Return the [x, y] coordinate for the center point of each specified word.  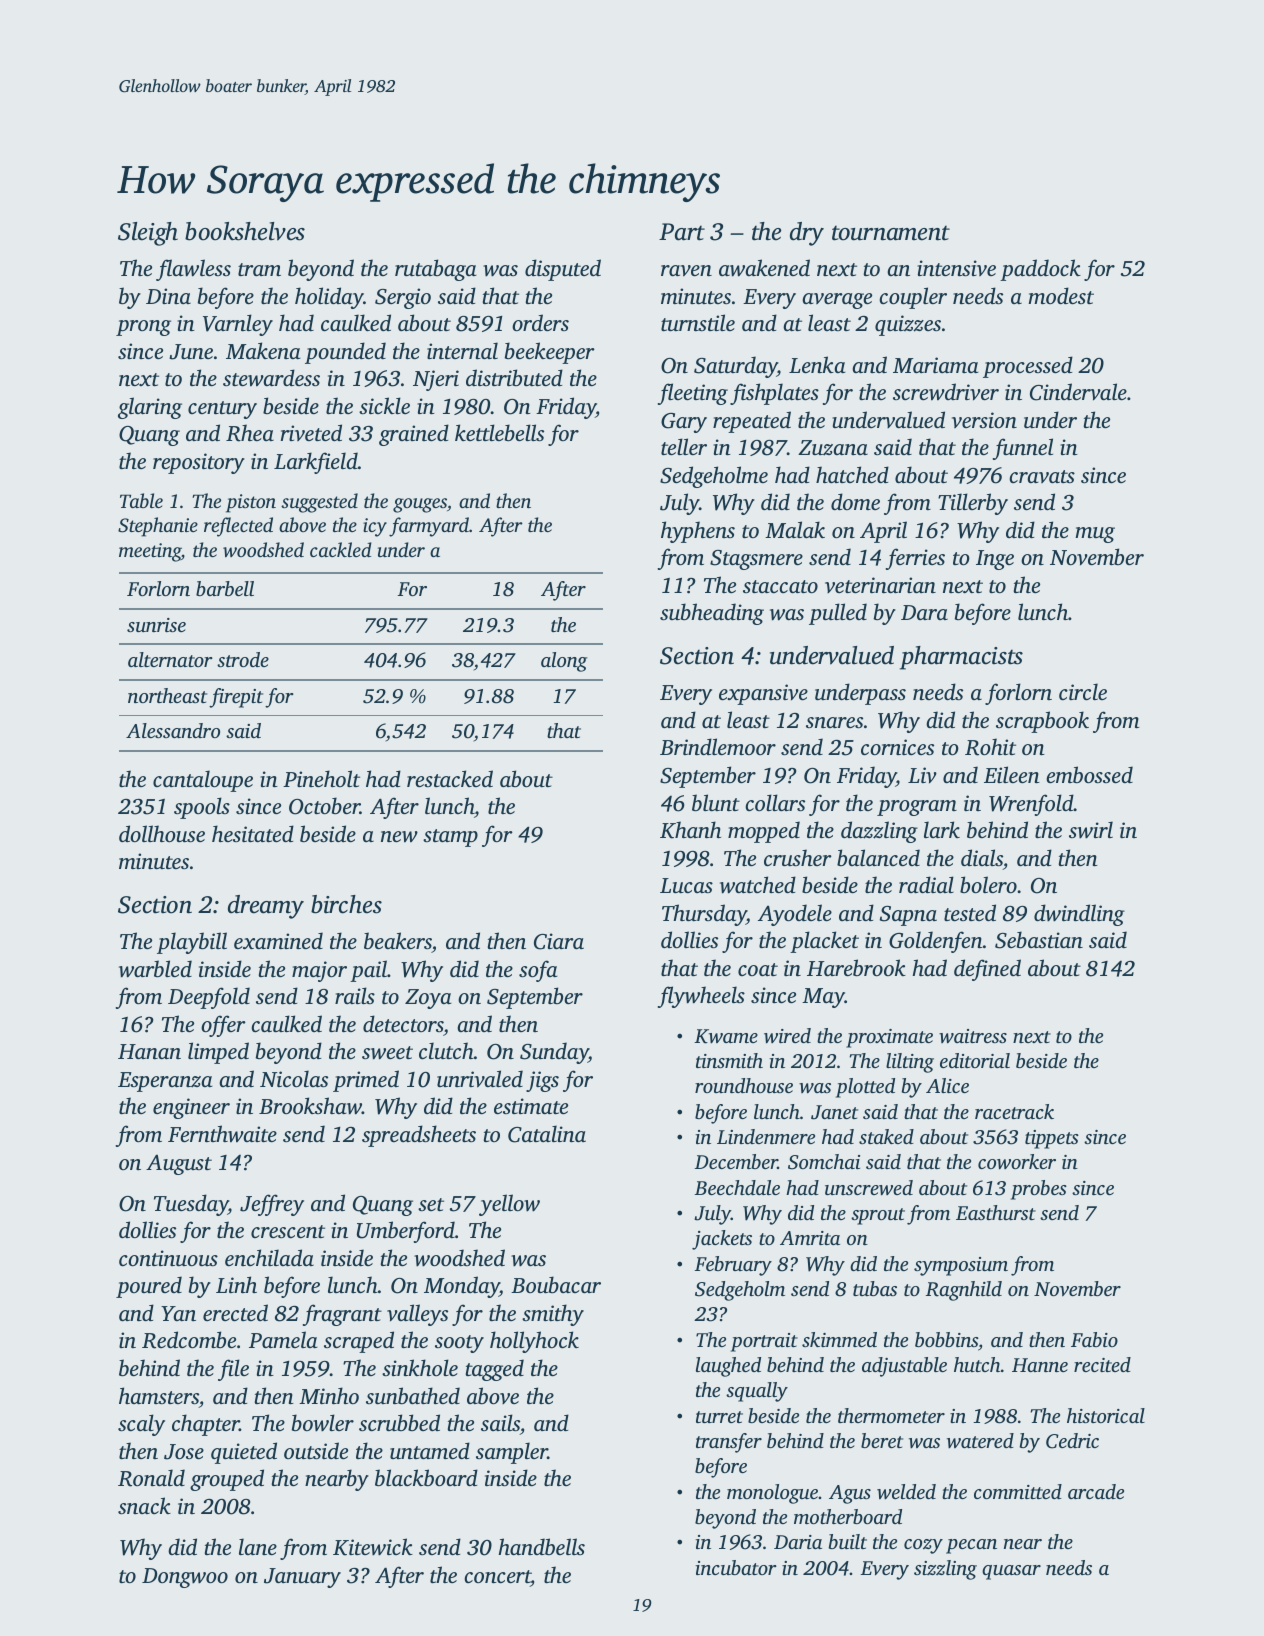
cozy [923, 1546]
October [324, 806]
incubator [736, 1567]
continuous [168, 1258]
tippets [1052, 1139]
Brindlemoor [718, 746]
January [302, 1578]
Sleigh [148, 234]
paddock [1040, 270]
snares [834, 722]
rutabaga [436, 270]
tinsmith [729, 1060]
